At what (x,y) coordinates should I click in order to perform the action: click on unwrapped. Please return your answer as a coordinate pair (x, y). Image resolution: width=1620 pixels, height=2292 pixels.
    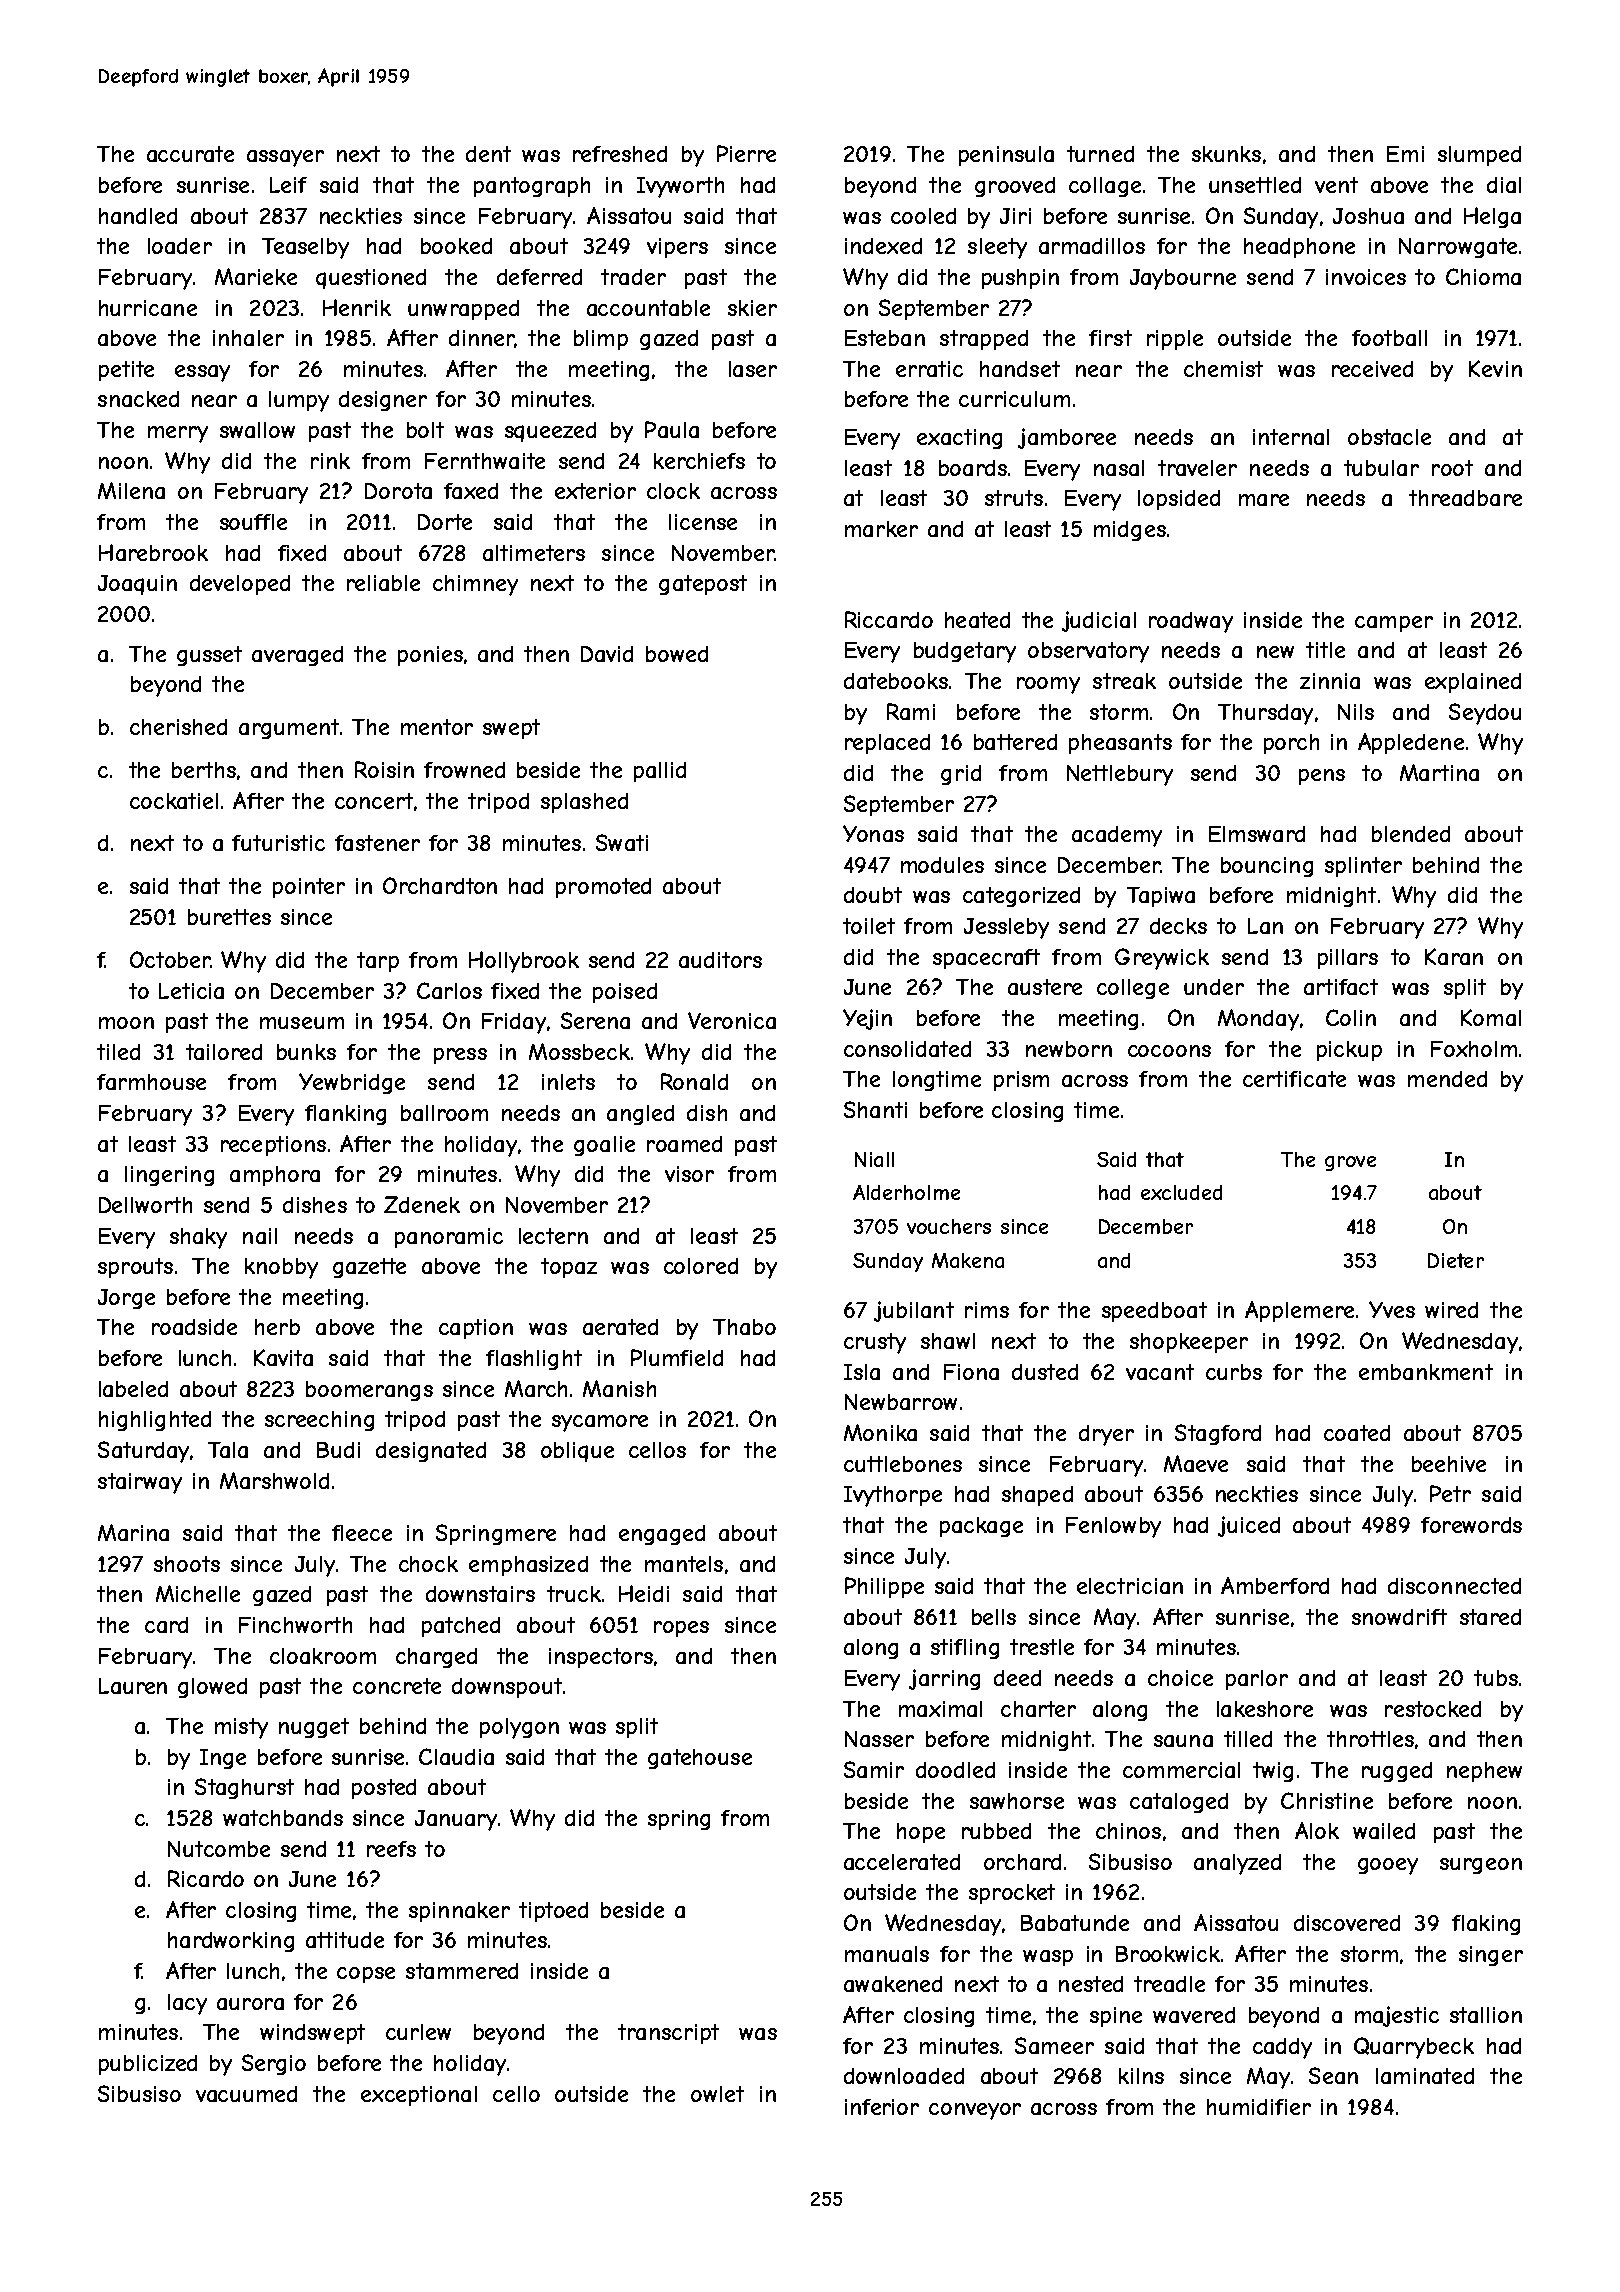
    Looking at the image, I should click on (463, 310).
